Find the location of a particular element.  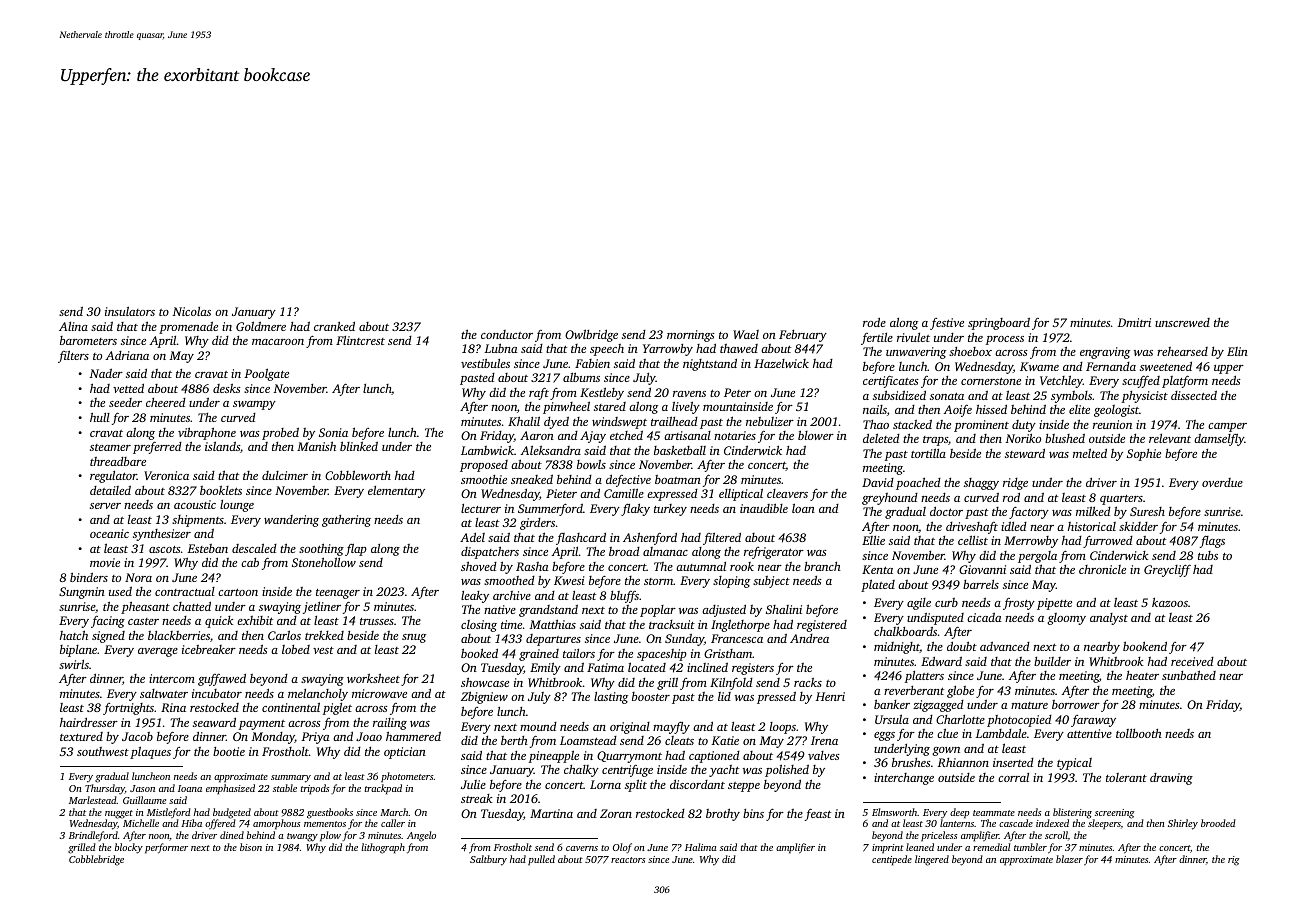

reverberant is located at coordinates (914, 690).
